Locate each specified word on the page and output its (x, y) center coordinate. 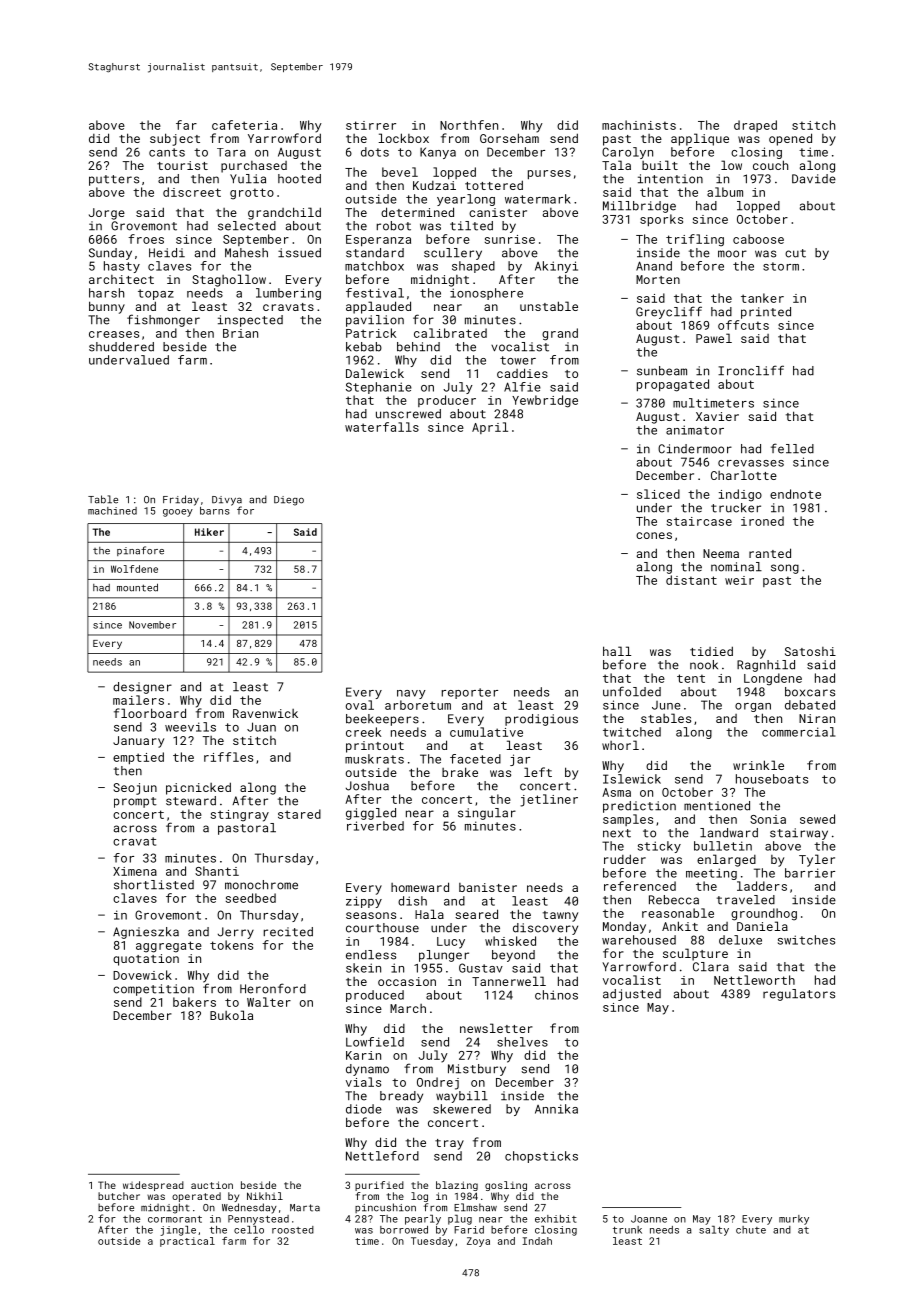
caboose (758, 239)
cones (654, 535)
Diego (289, 501)
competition (153, 990)
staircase (699, 521)
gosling (506, 1186)
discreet (192, 192)
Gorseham (509, 138)
